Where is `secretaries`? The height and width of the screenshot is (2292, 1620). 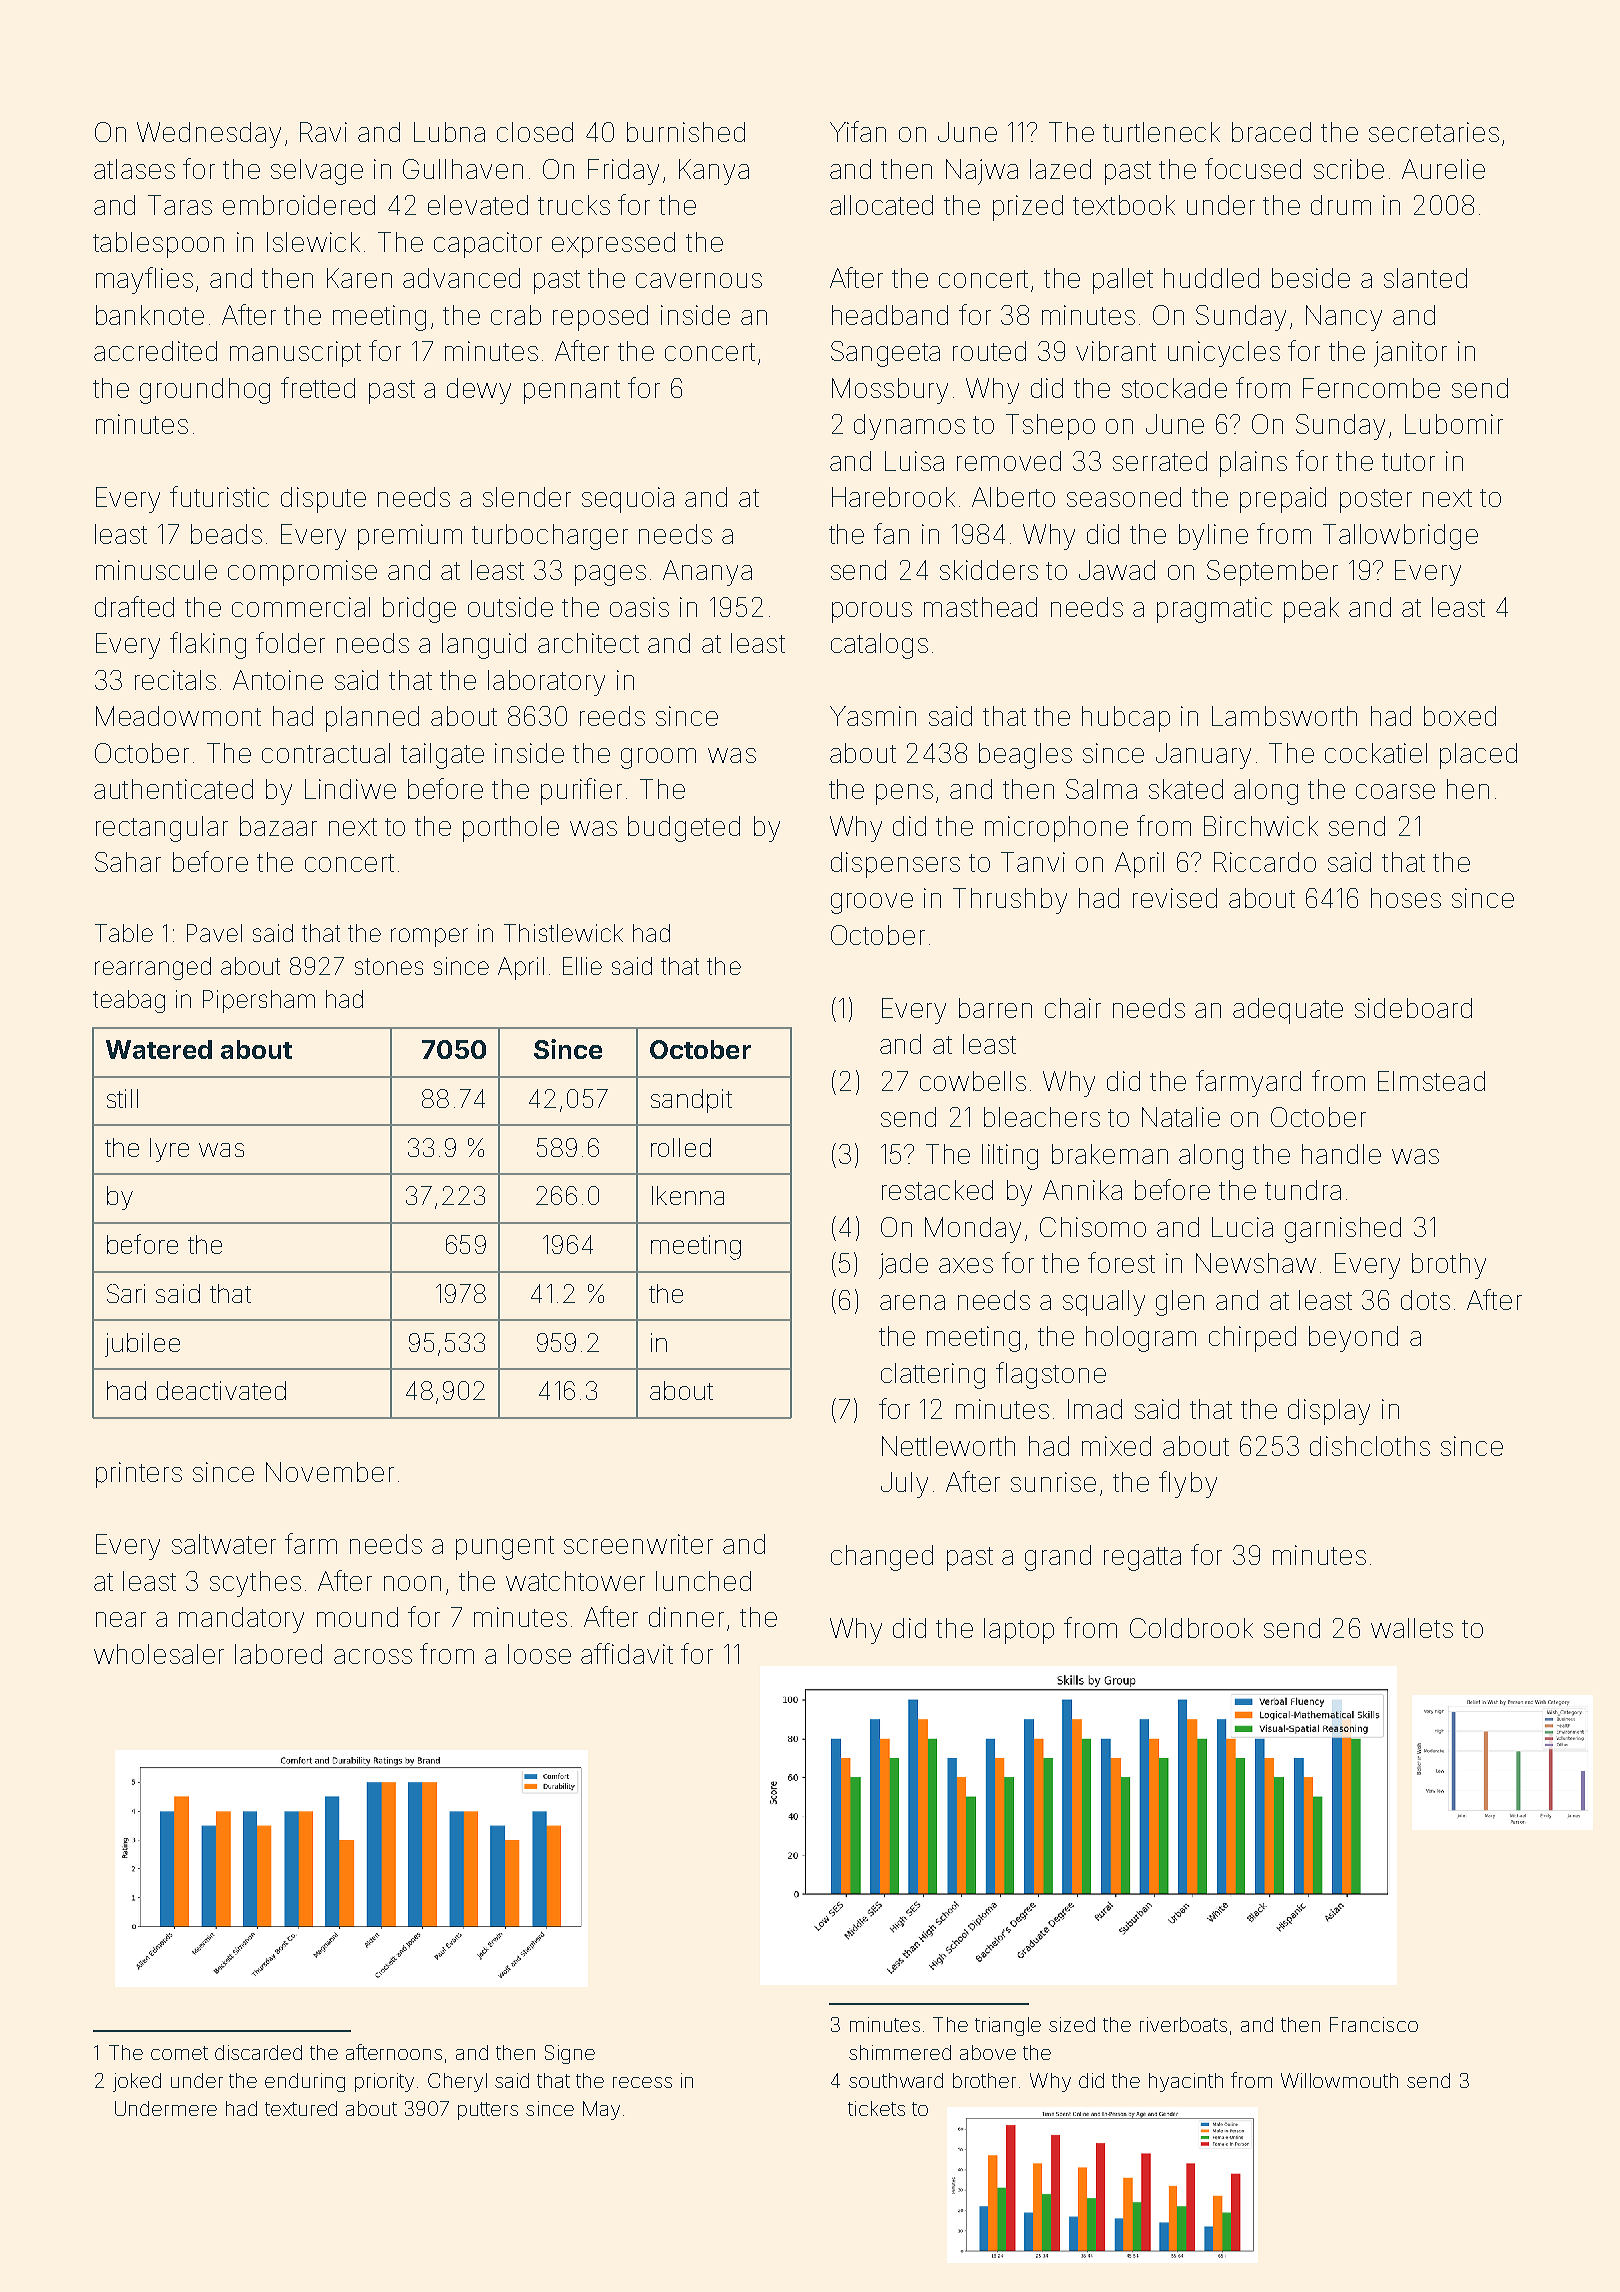
secretaries is located at coordinates (1434, 132).
